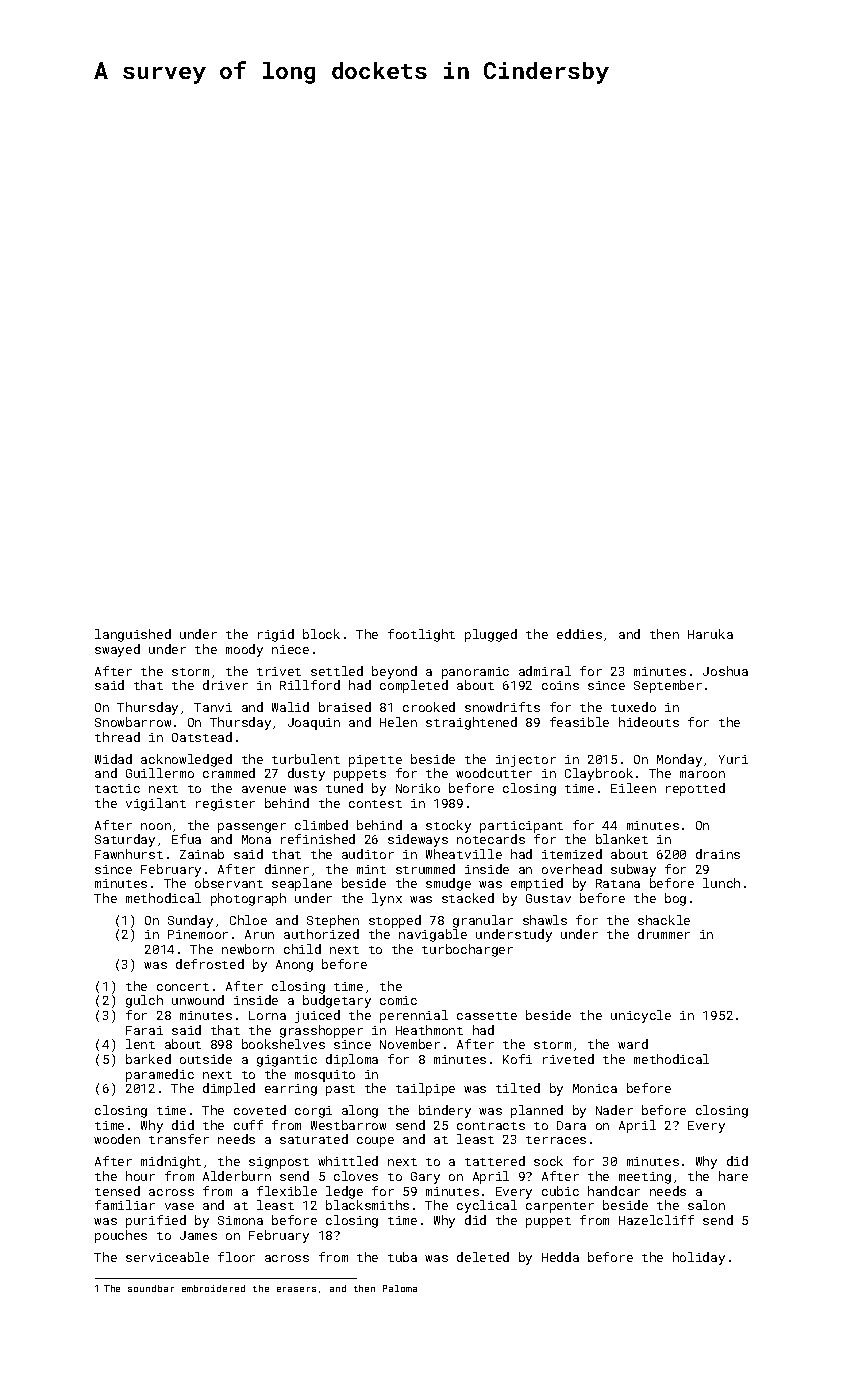 The image size is (849, 1400). What do you see at coordinates (733, 1176) in the document?
I see `hare` at bounding box center [733, 1176].
